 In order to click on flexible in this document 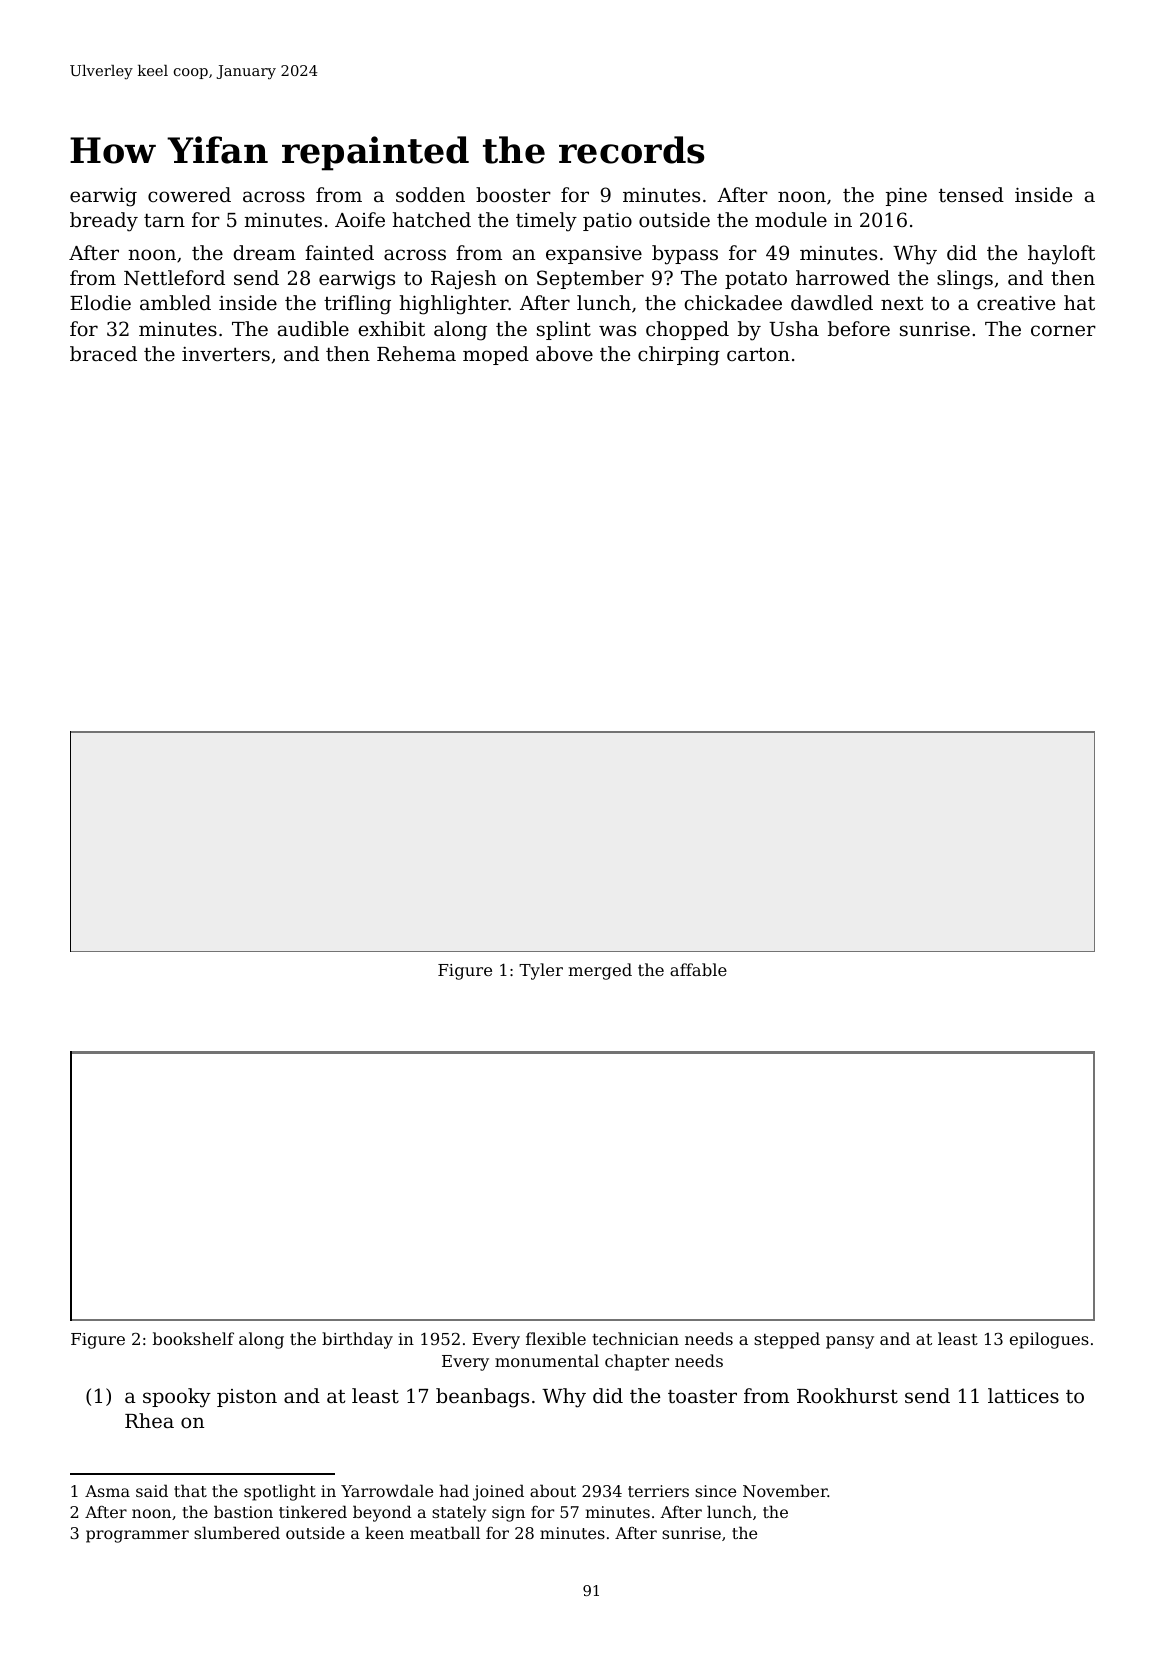, I will do `click(556, 1338)`.
